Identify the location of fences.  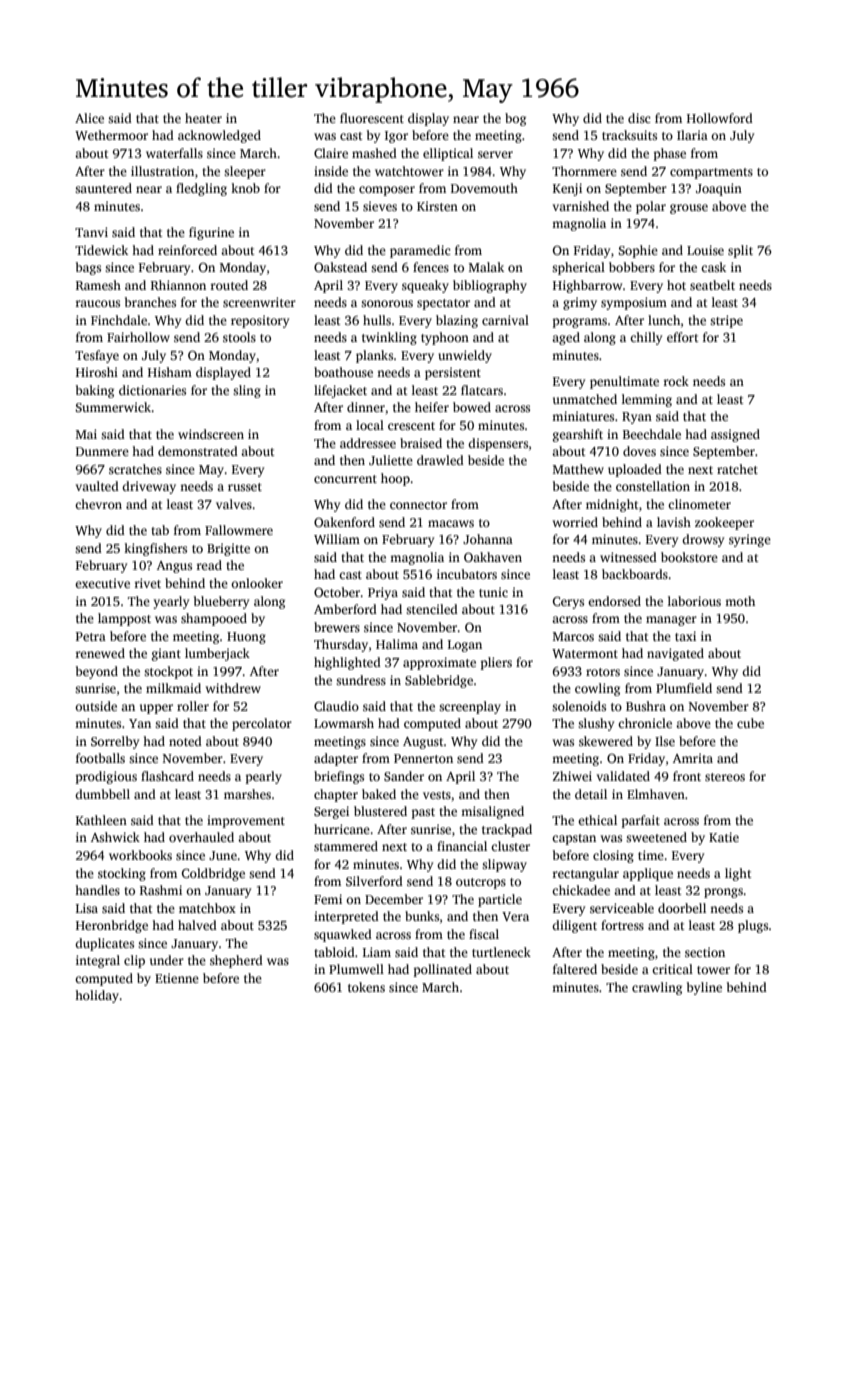
(431, 267).
